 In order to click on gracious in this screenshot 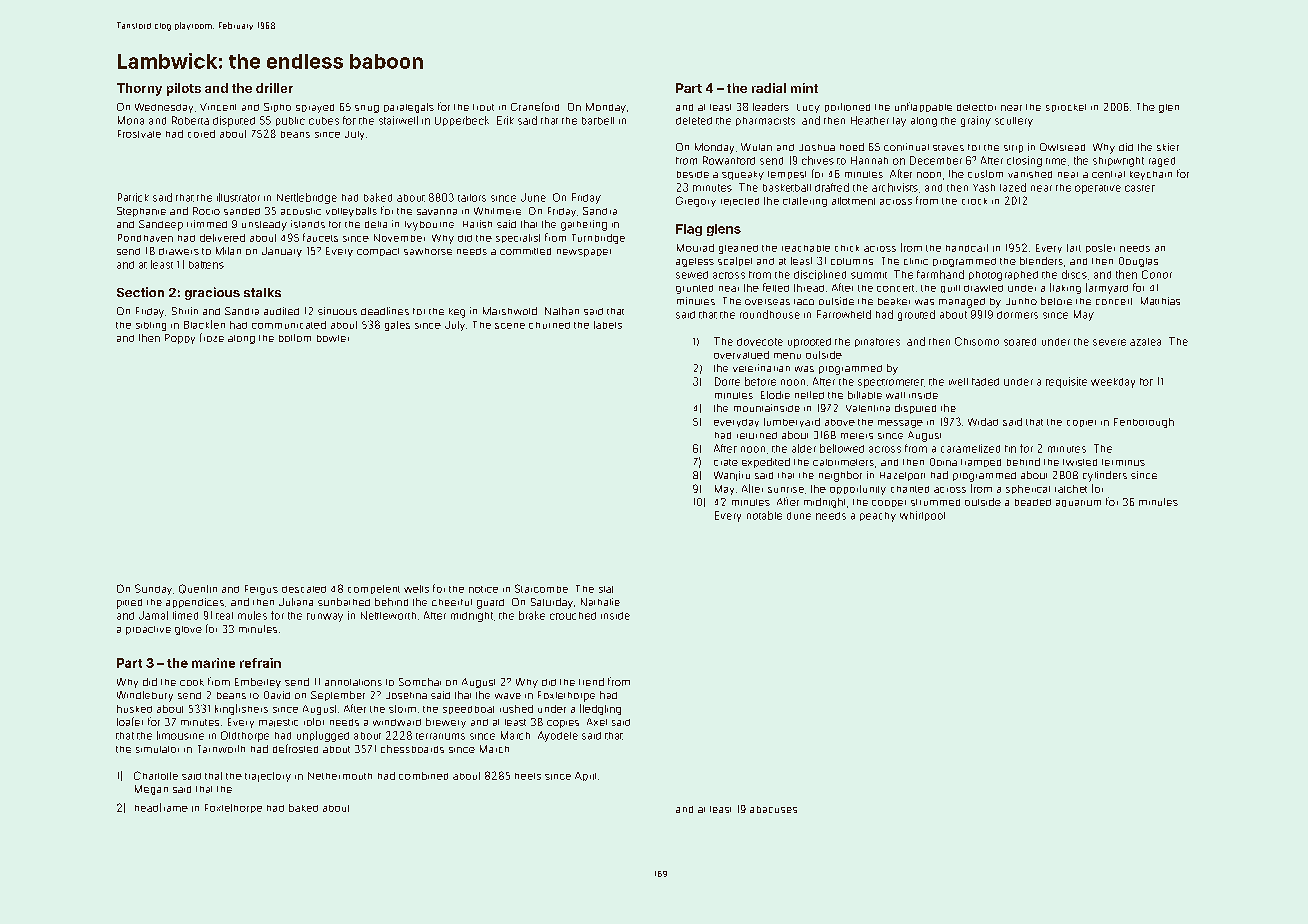, I will do `click(212, 293)`.
